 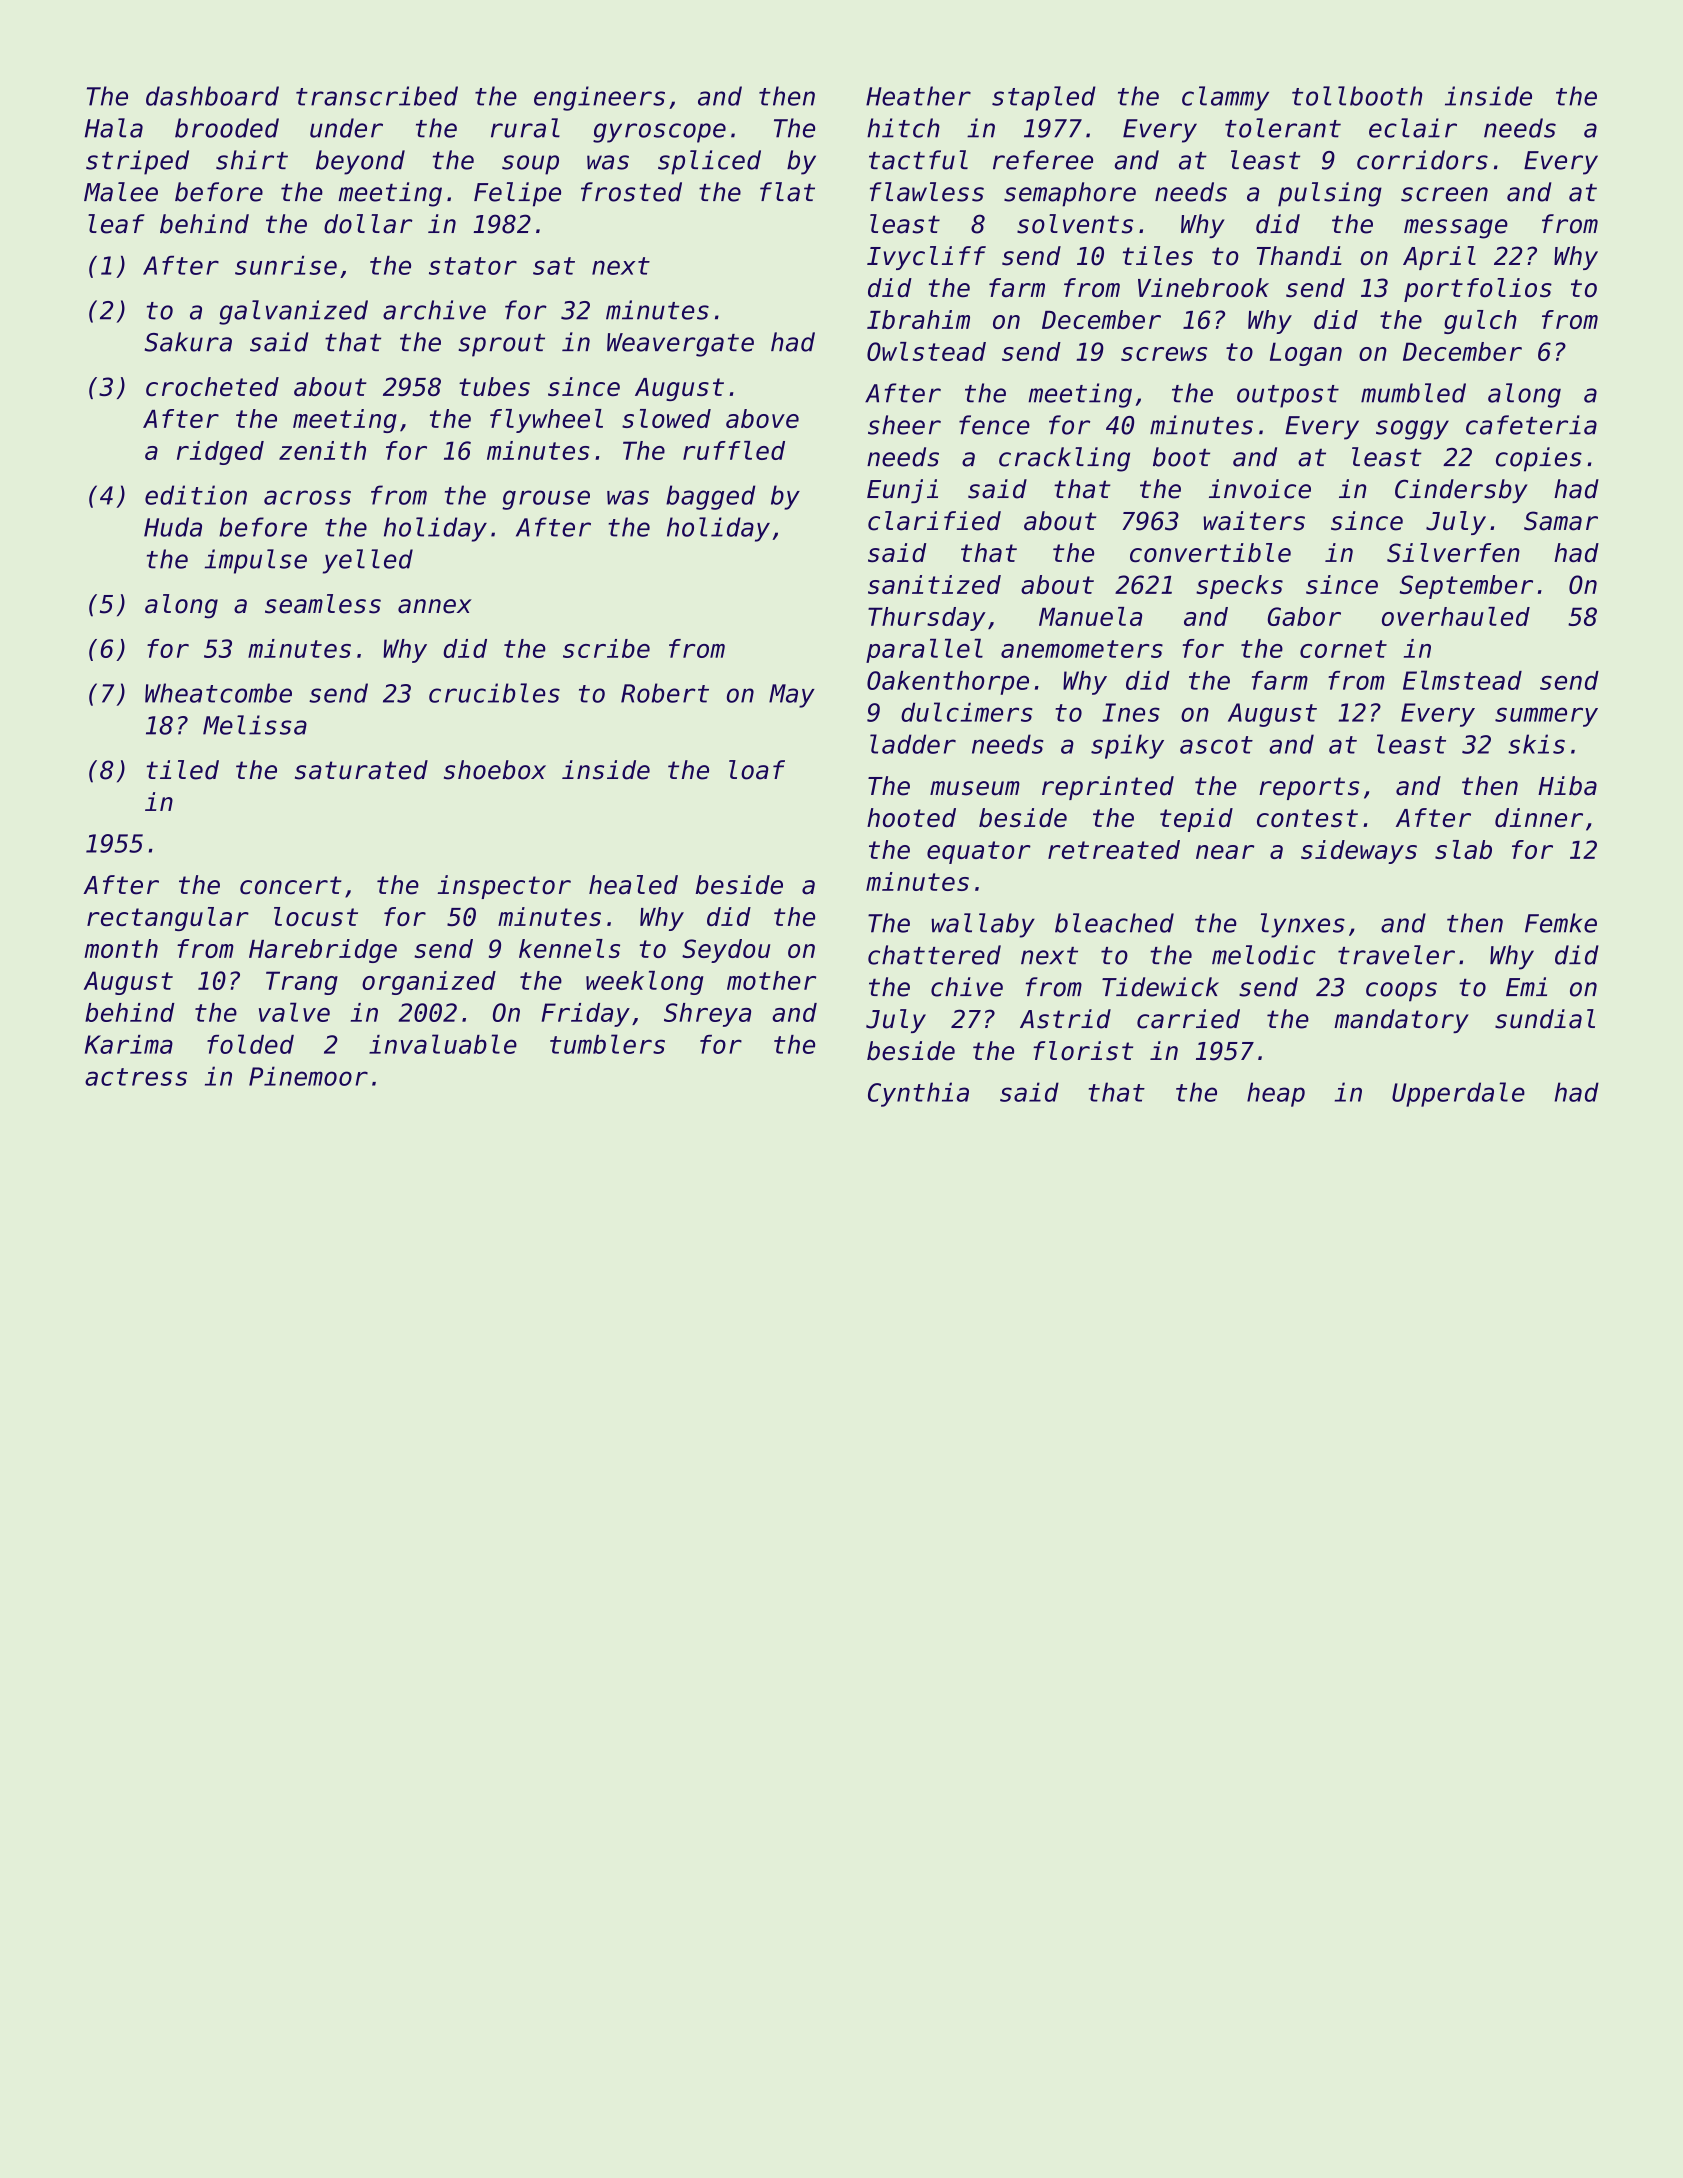 I want to click on crucibles, so click(x=494, y=693).
